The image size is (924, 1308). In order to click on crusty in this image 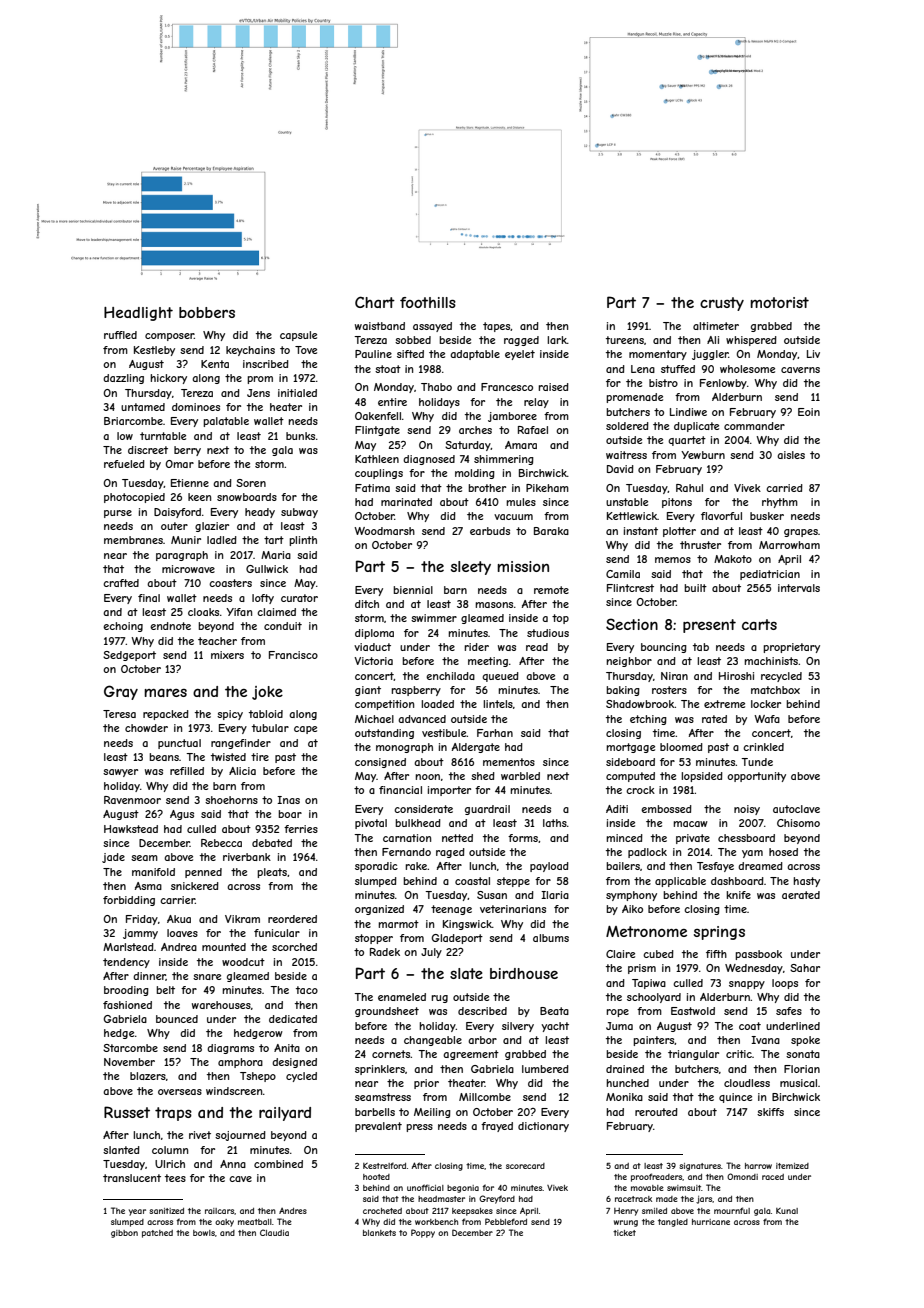, I will do `click(722, 304)`.
